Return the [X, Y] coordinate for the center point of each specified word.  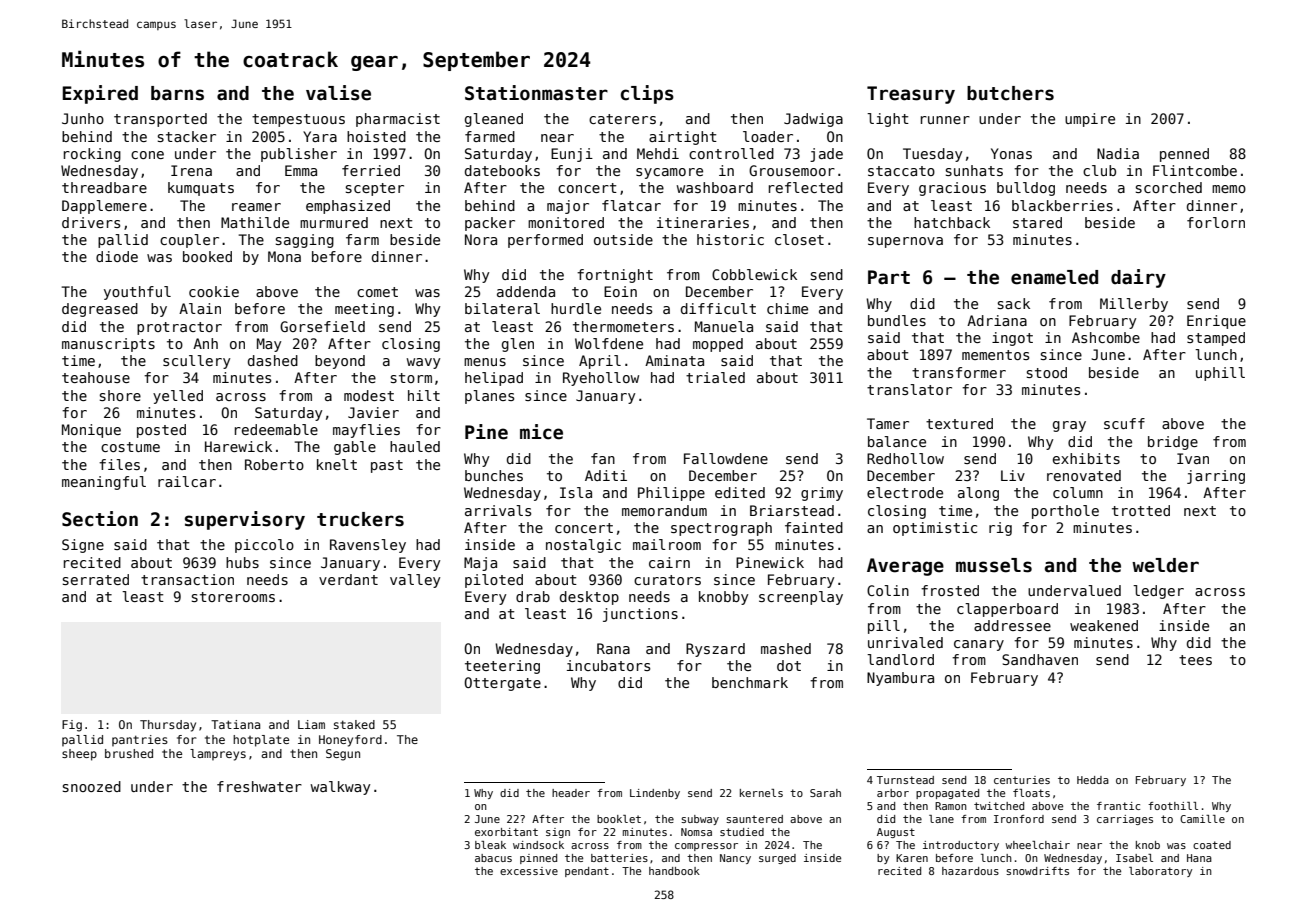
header [571, 793]
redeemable [276, 429]
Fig [72, 726]
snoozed [92, 786]
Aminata [674, 360]
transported [160, 120]
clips [647, 94]
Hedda [1093, 780]
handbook [674, 871]
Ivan [1193, 458]
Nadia [1118, 153]
